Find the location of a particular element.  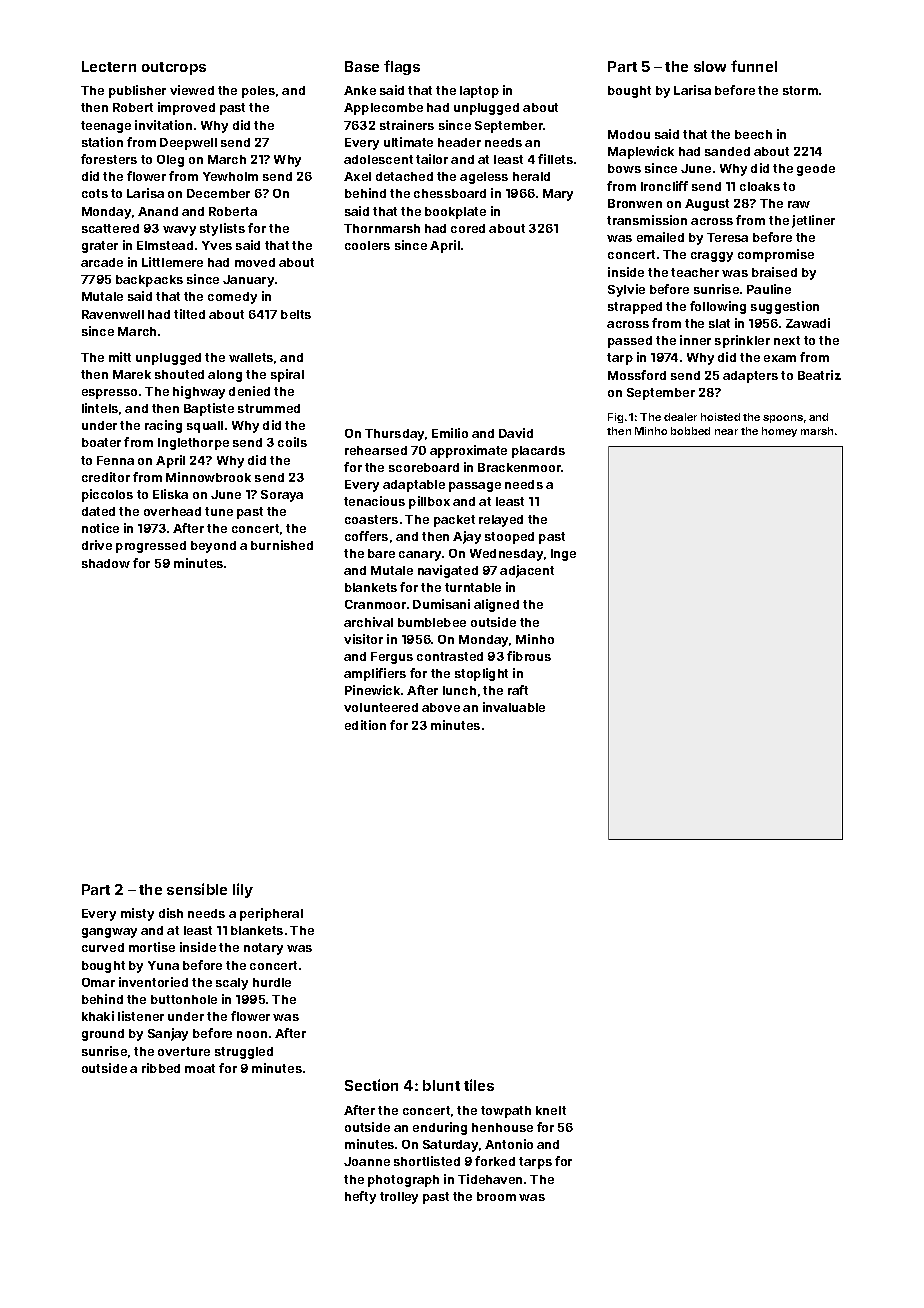

blunt is located at coordinates (441, 1085).
